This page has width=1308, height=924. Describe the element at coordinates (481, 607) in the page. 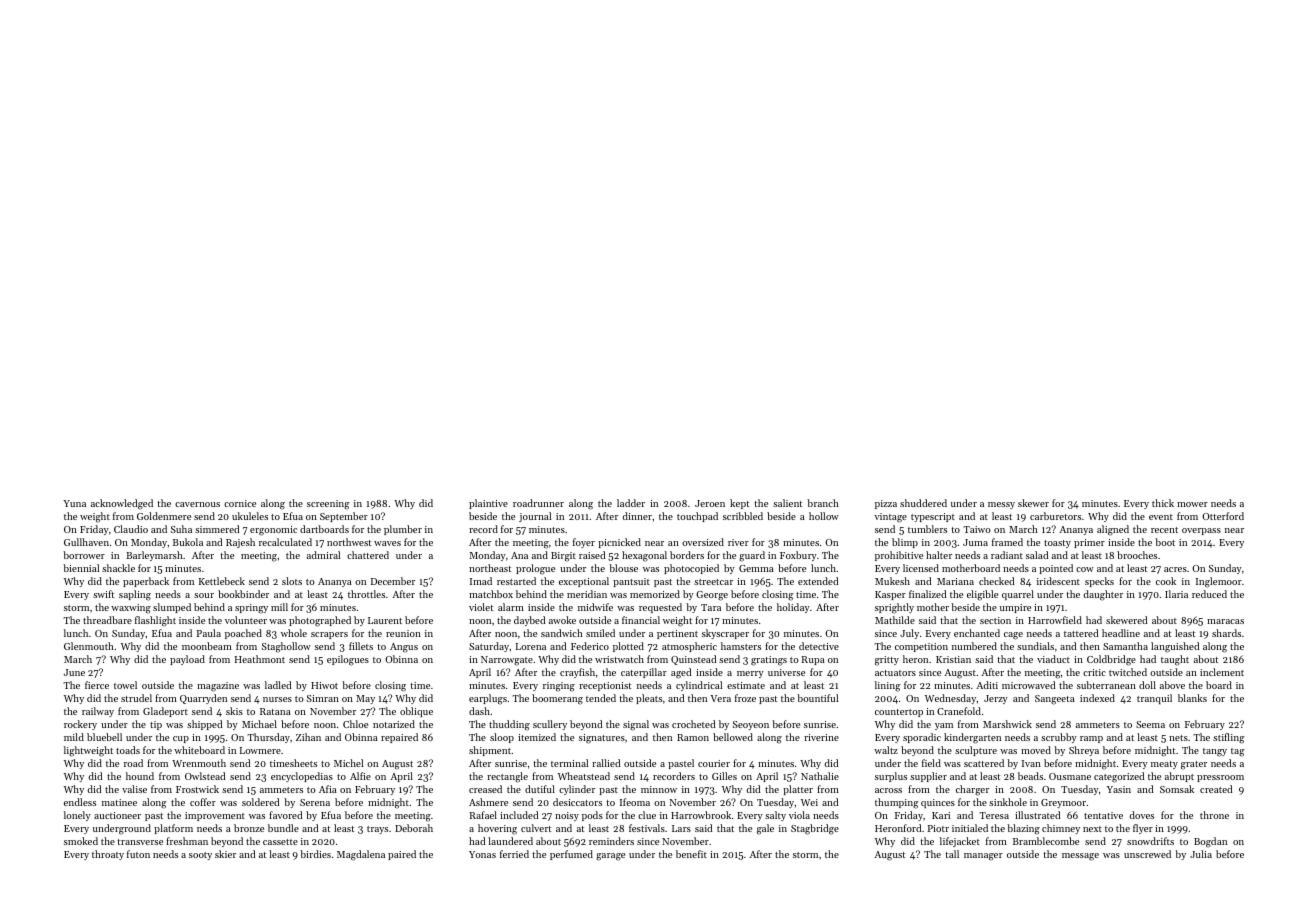

I see `violet` at that location.
